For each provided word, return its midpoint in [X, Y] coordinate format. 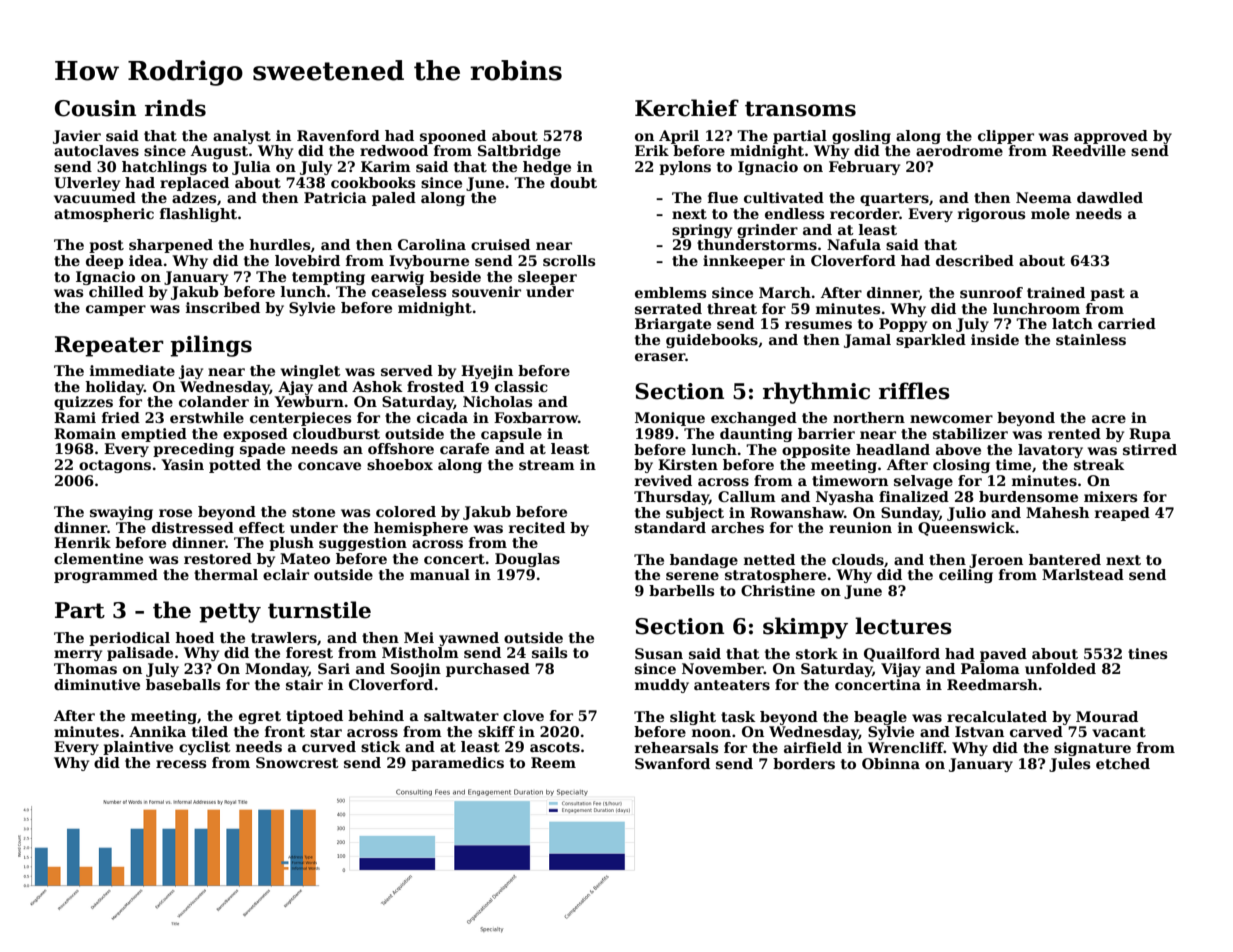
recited [537, 527]
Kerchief [687, 108]
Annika [157, 731]
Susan [659, 653]
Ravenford [338, 135]
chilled [116, 291]
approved [1111, 137]
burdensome [1028, 496]
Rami [75, 417]
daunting [756, 435]
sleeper [547, 278]
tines [1147, 653]
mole [1050, 213]
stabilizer [970, 433]
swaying [121, 513]
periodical [129, 639]
